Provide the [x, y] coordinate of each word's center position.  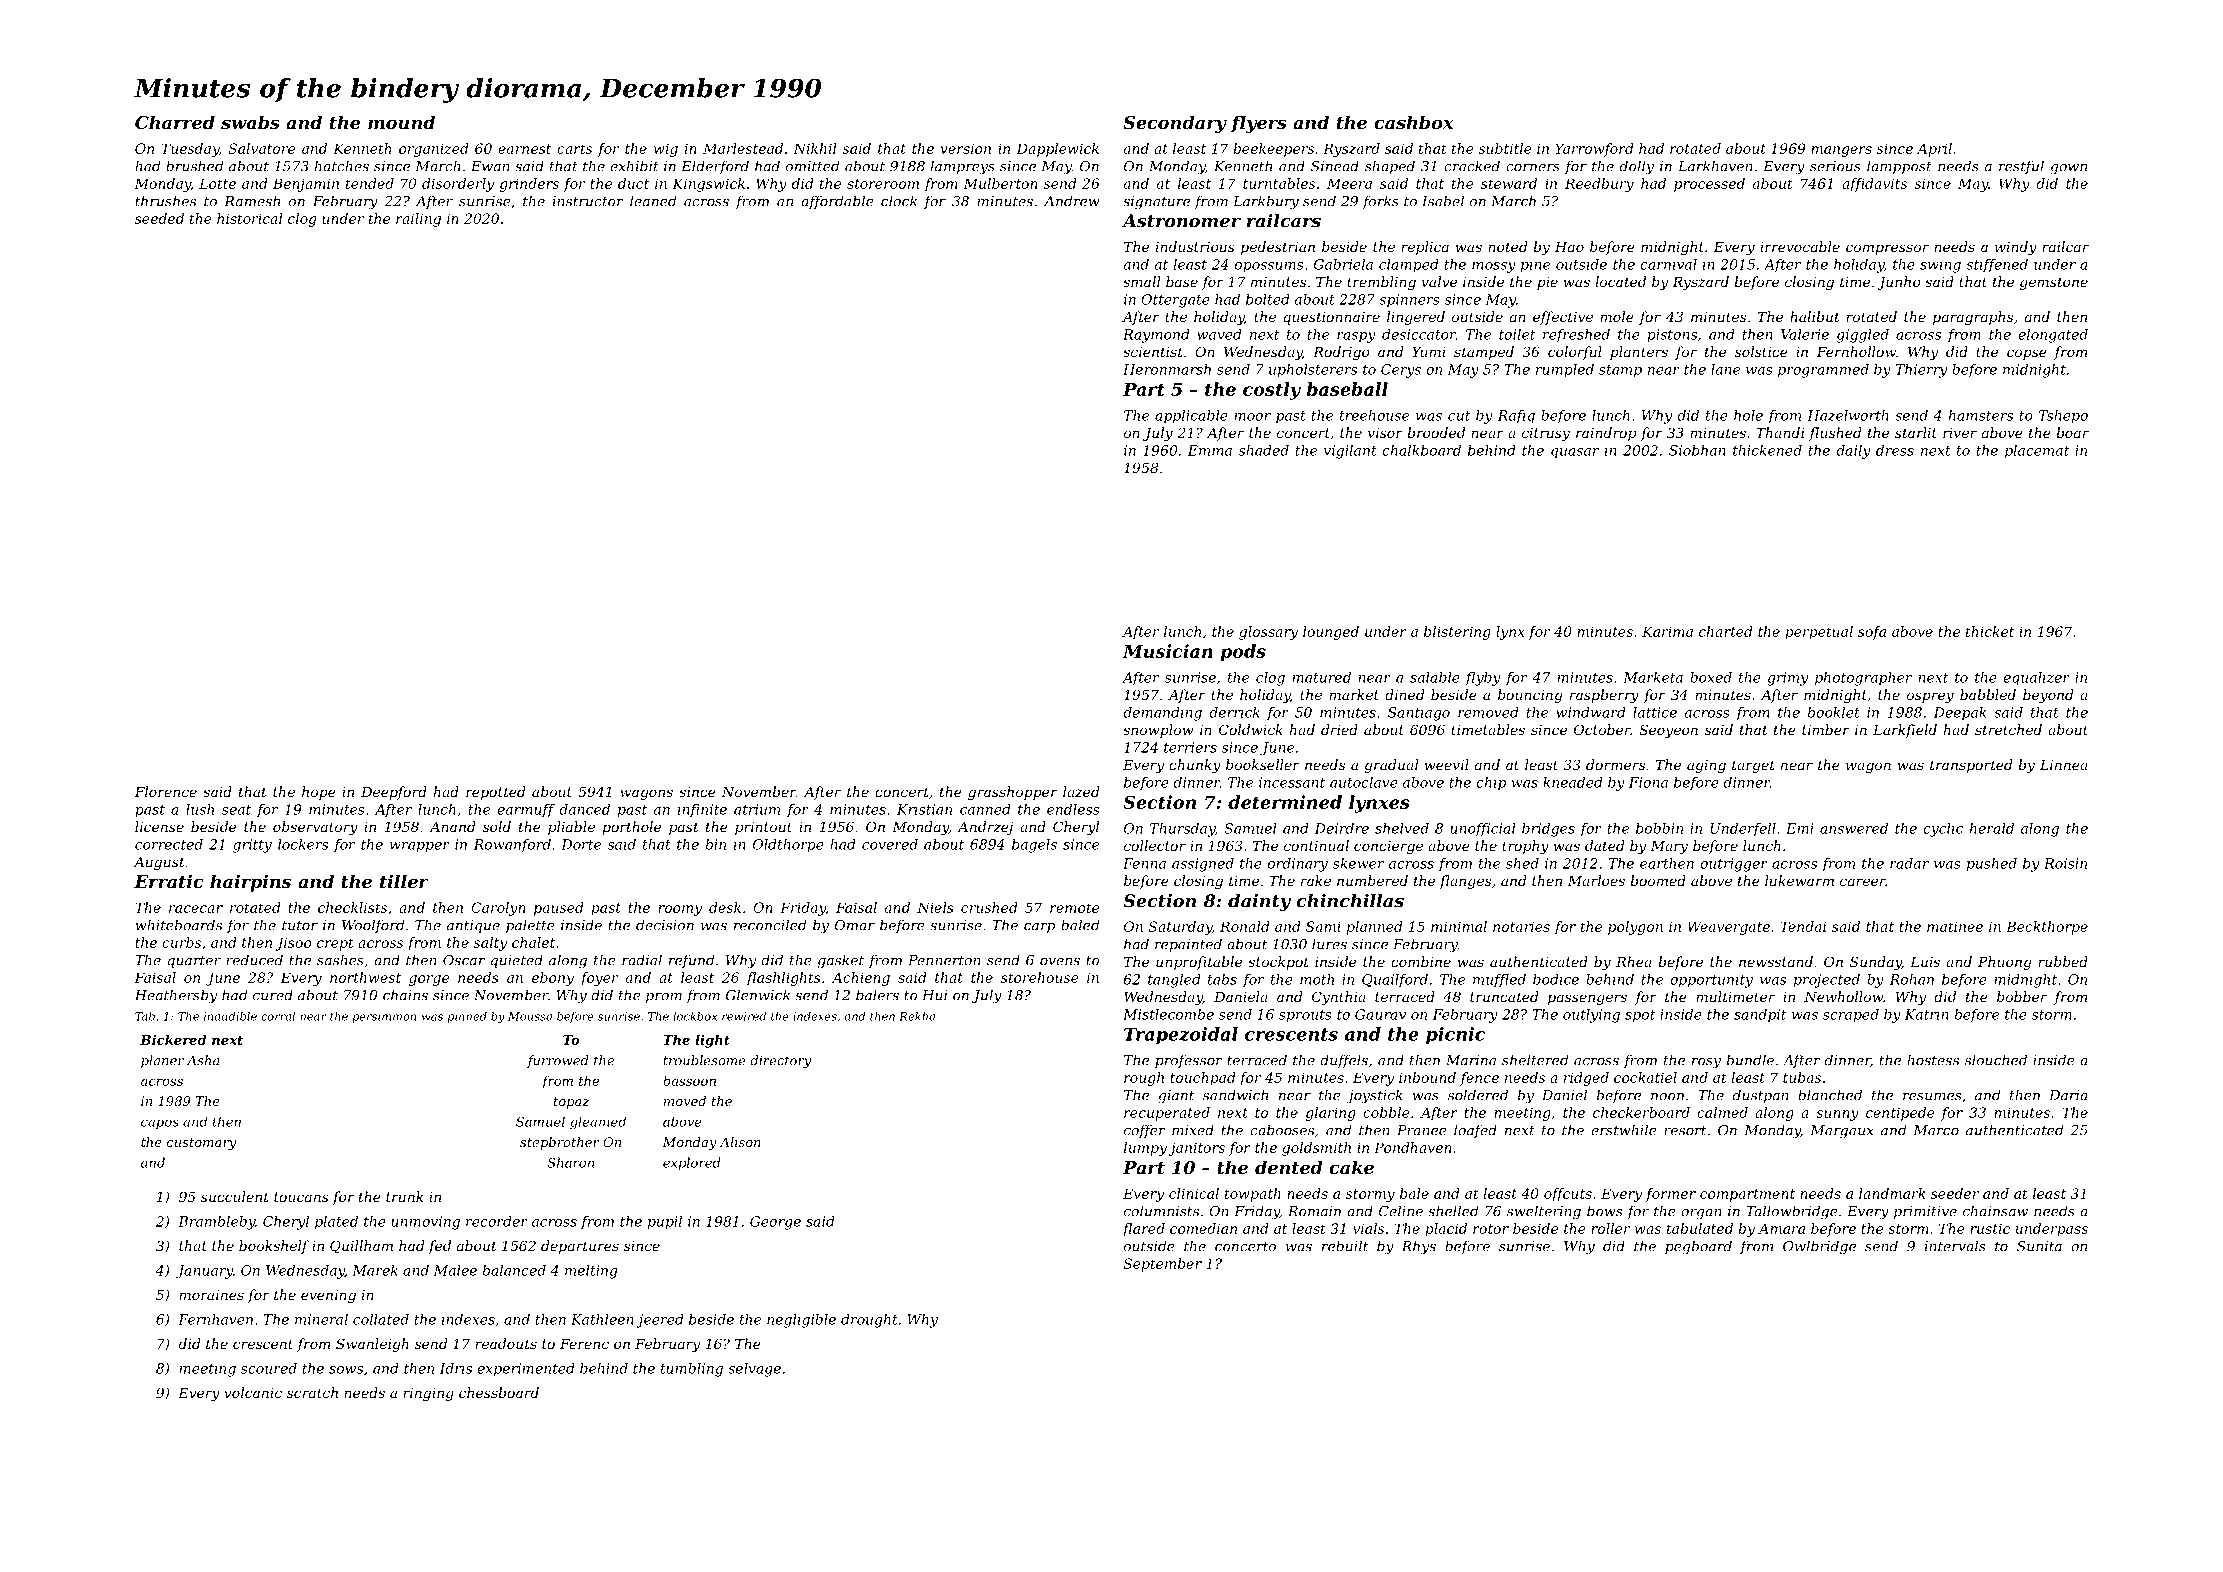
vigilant [1350, 452]
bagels [1034, 846]
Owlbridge [1819, 1247]
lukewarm [1799, 880]
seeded [159, 218]
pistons [1672, 336]
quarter [194, 961]
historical [250, 218]
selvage [754, 1370]
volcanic [253, 1392]
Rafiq [1516, 416]
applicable [1191, 417]
